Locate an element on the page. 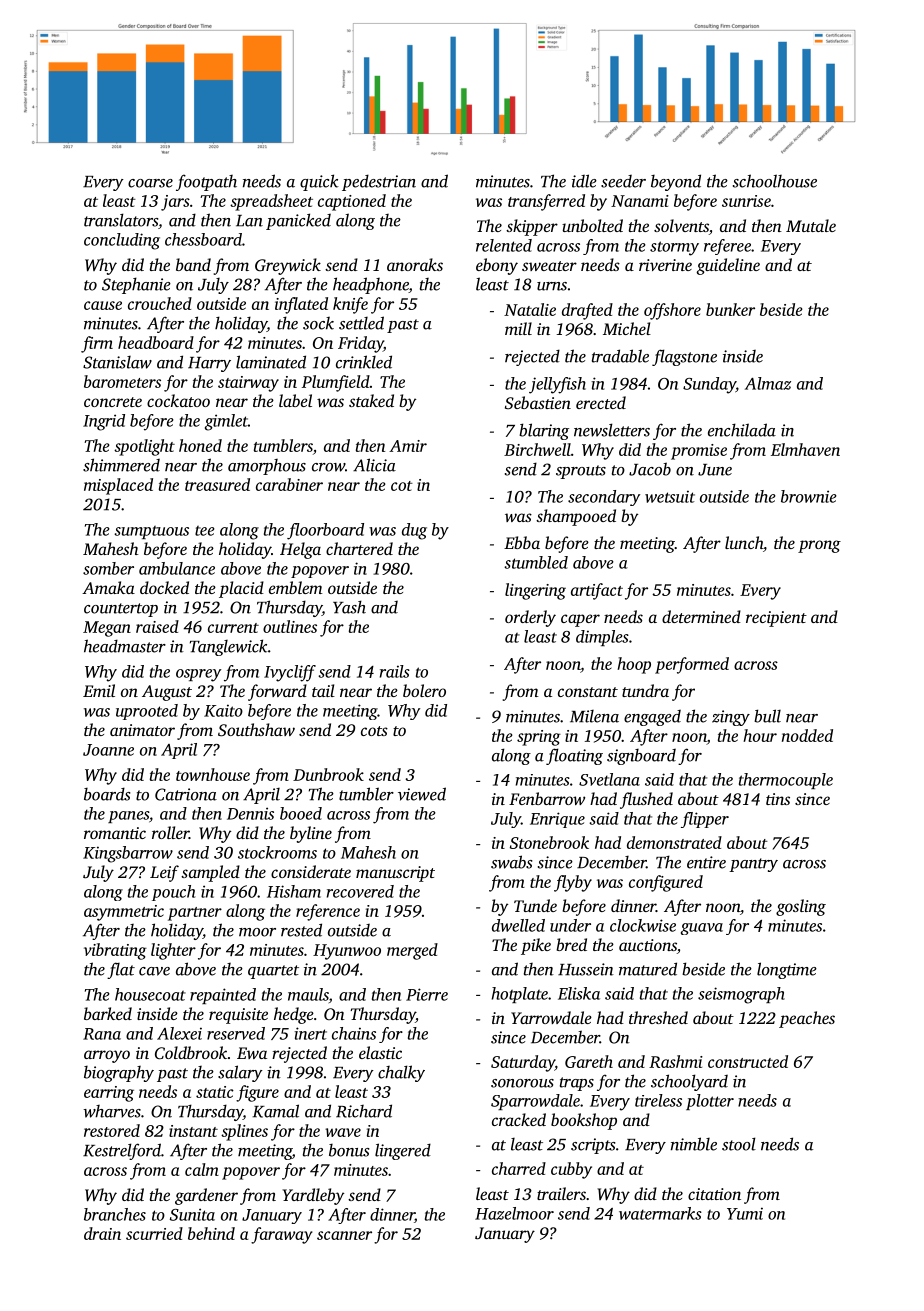 The height and width of the image is (1311, 924). schoolhouse is located at coordinates (775, 181).
